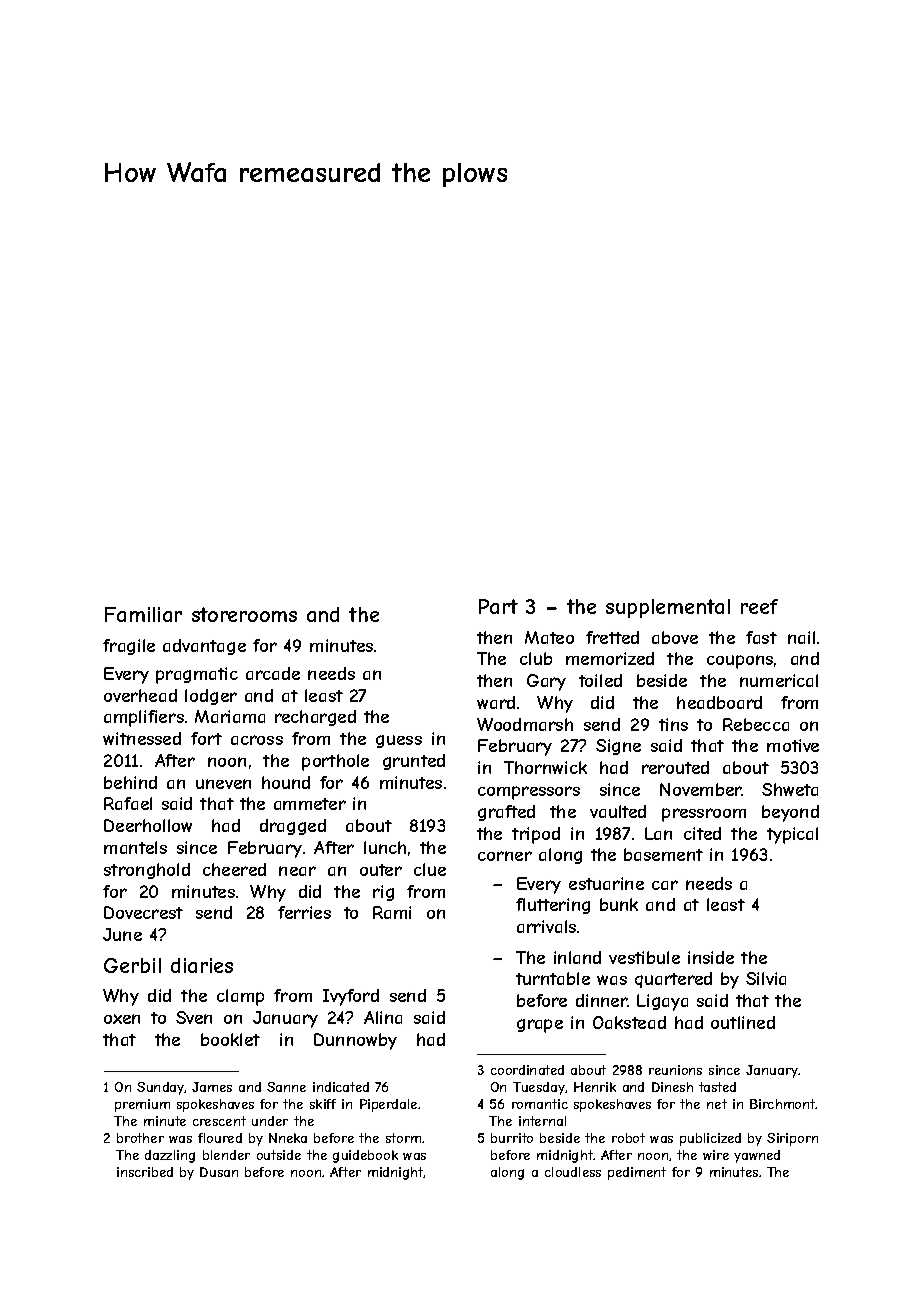 The height and width of the screenshot is (1311, 924). I want to click on arcade, so click(273, 673).
